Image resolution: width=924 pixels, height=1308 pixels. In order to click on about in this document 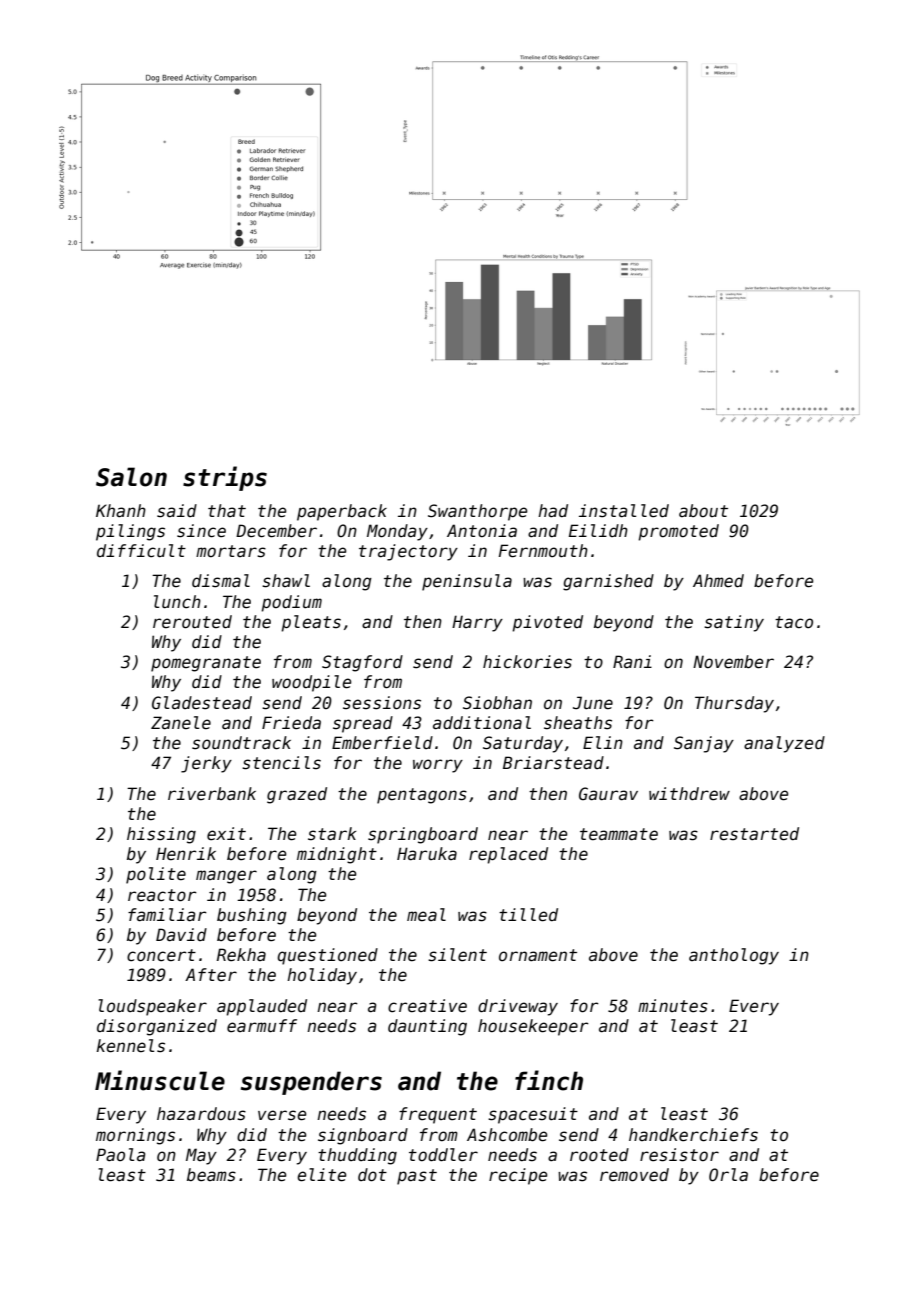, I will do `click(703, 511)`.
